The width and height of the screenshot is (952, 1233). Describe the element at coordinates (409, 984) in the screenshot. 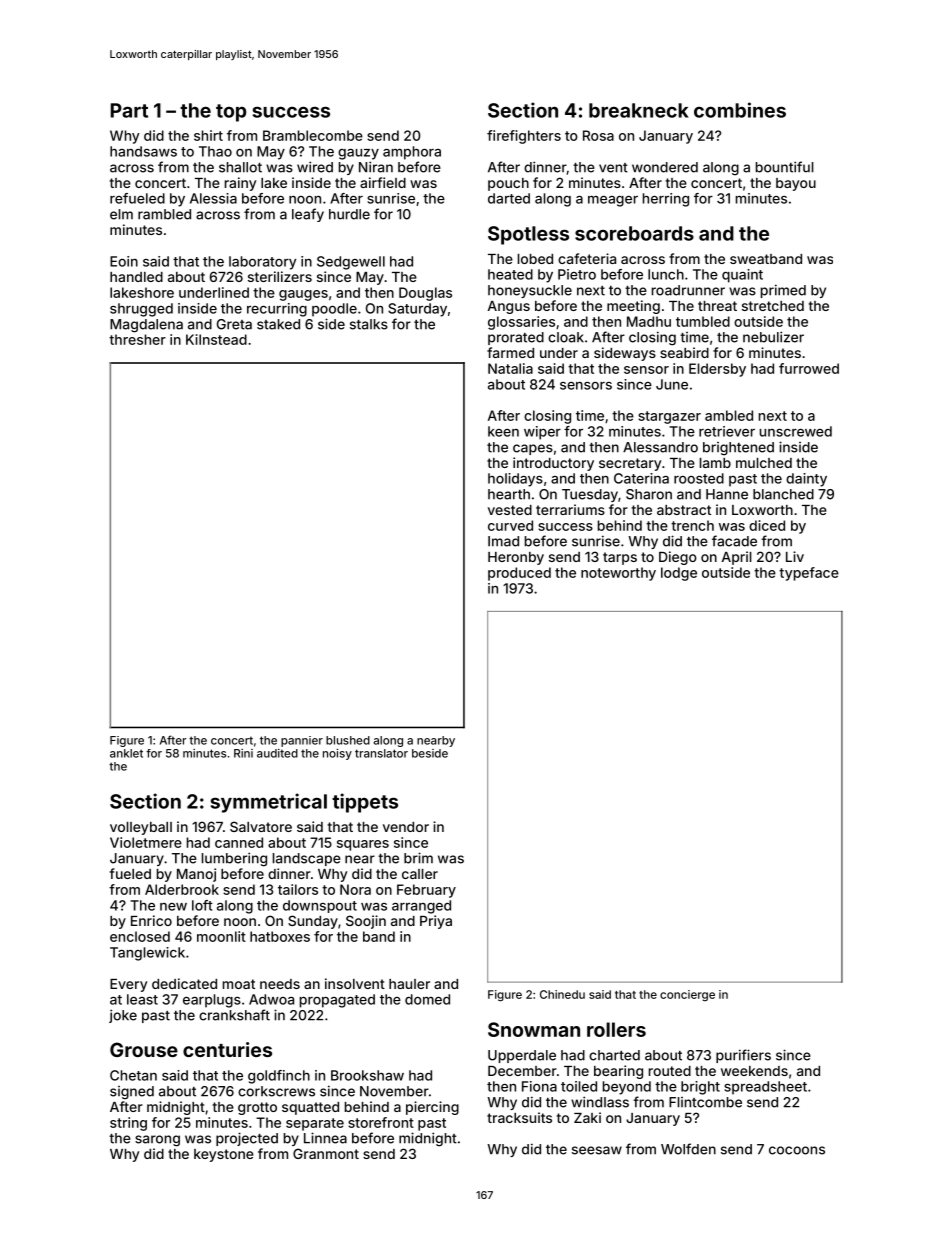

I see `hauler` at that location.
